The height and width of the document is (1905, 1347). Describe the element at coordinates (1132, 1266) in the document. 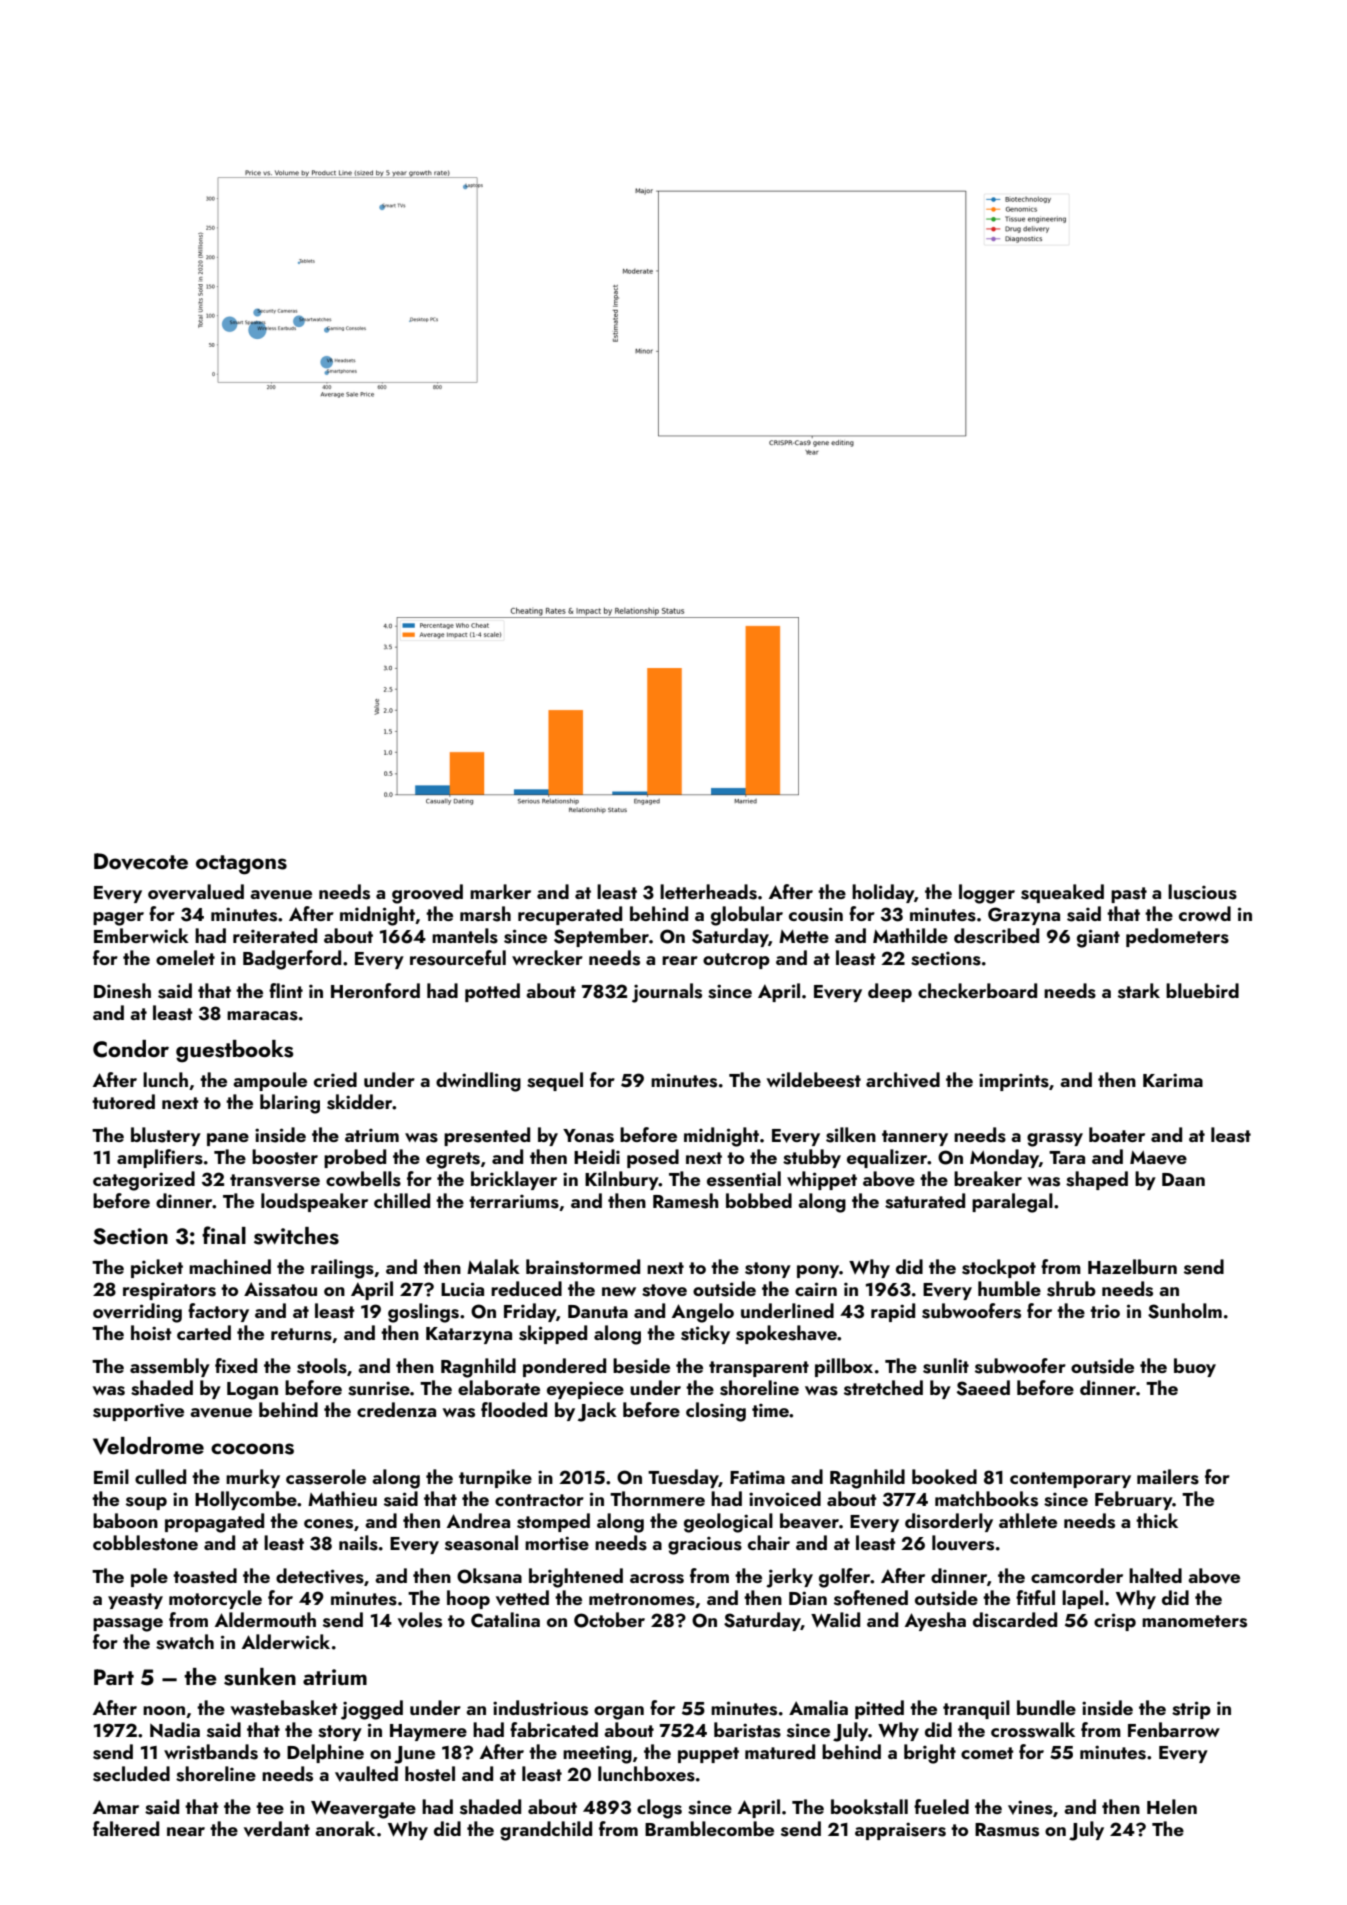

I see `Hazelburn` at that location.
